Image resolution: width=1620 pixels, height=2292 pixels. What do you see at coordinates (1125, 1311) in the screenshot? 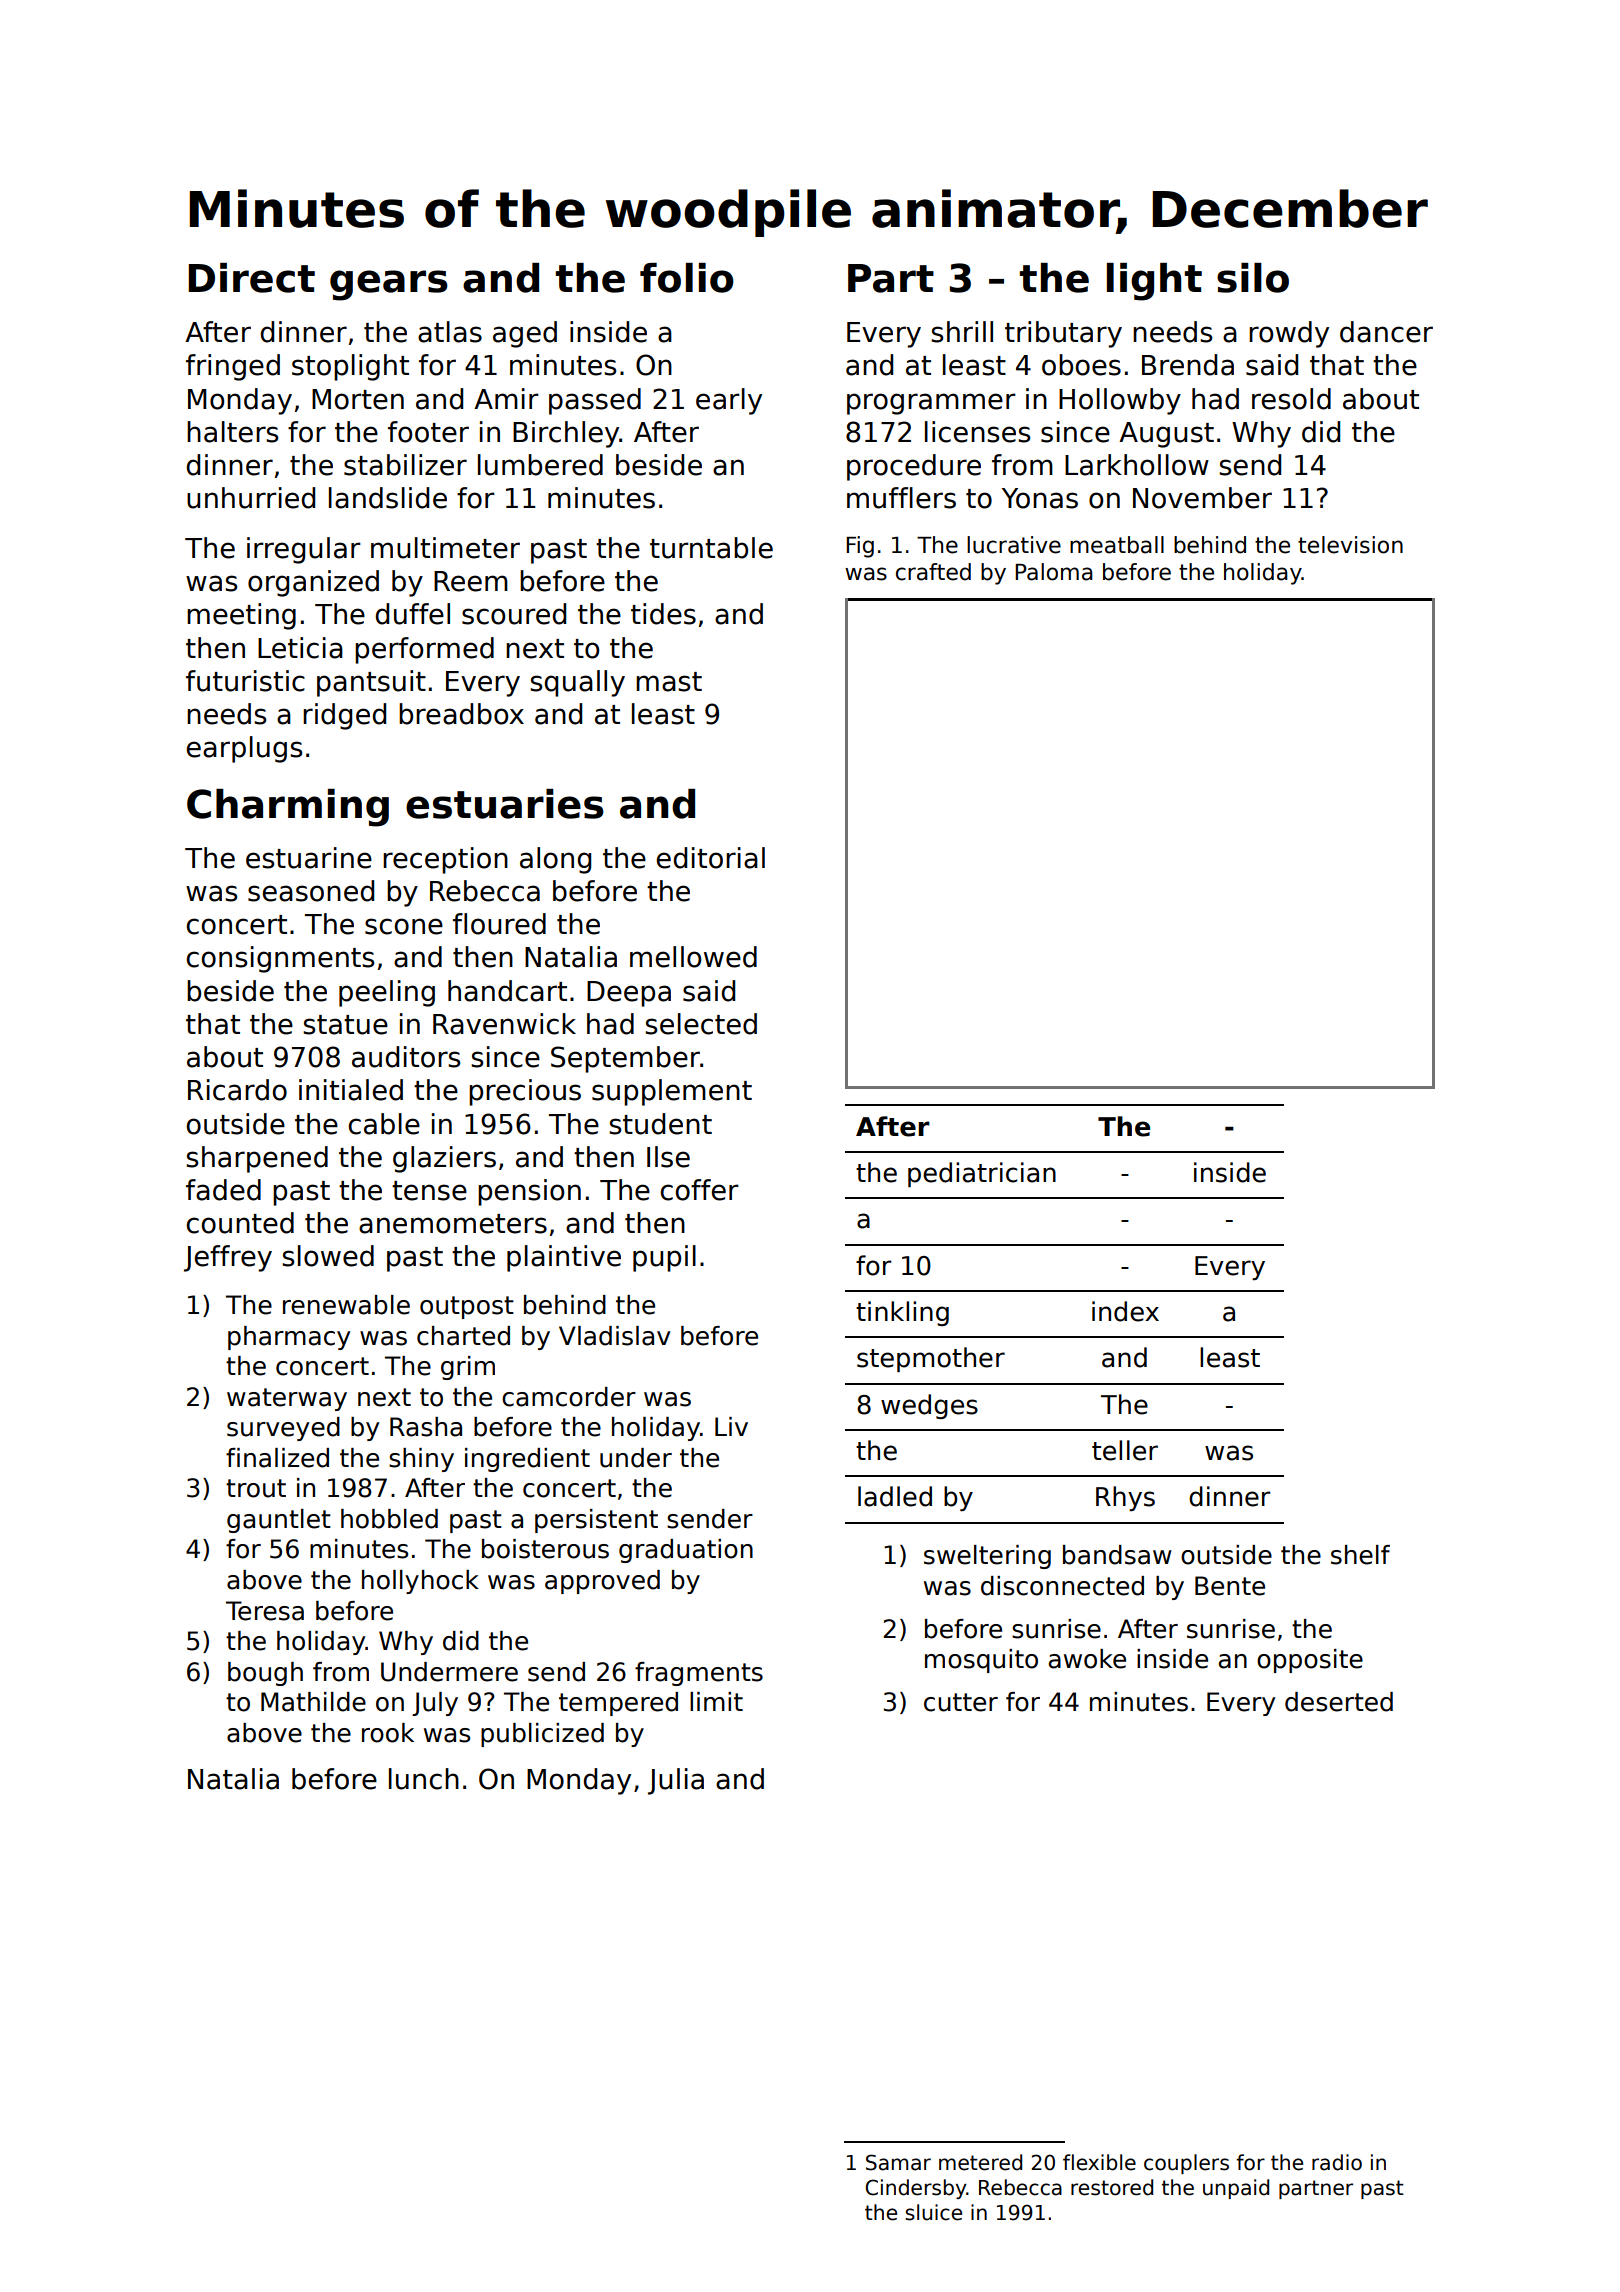
I see `index` at bounding box center [1125, 1311].
